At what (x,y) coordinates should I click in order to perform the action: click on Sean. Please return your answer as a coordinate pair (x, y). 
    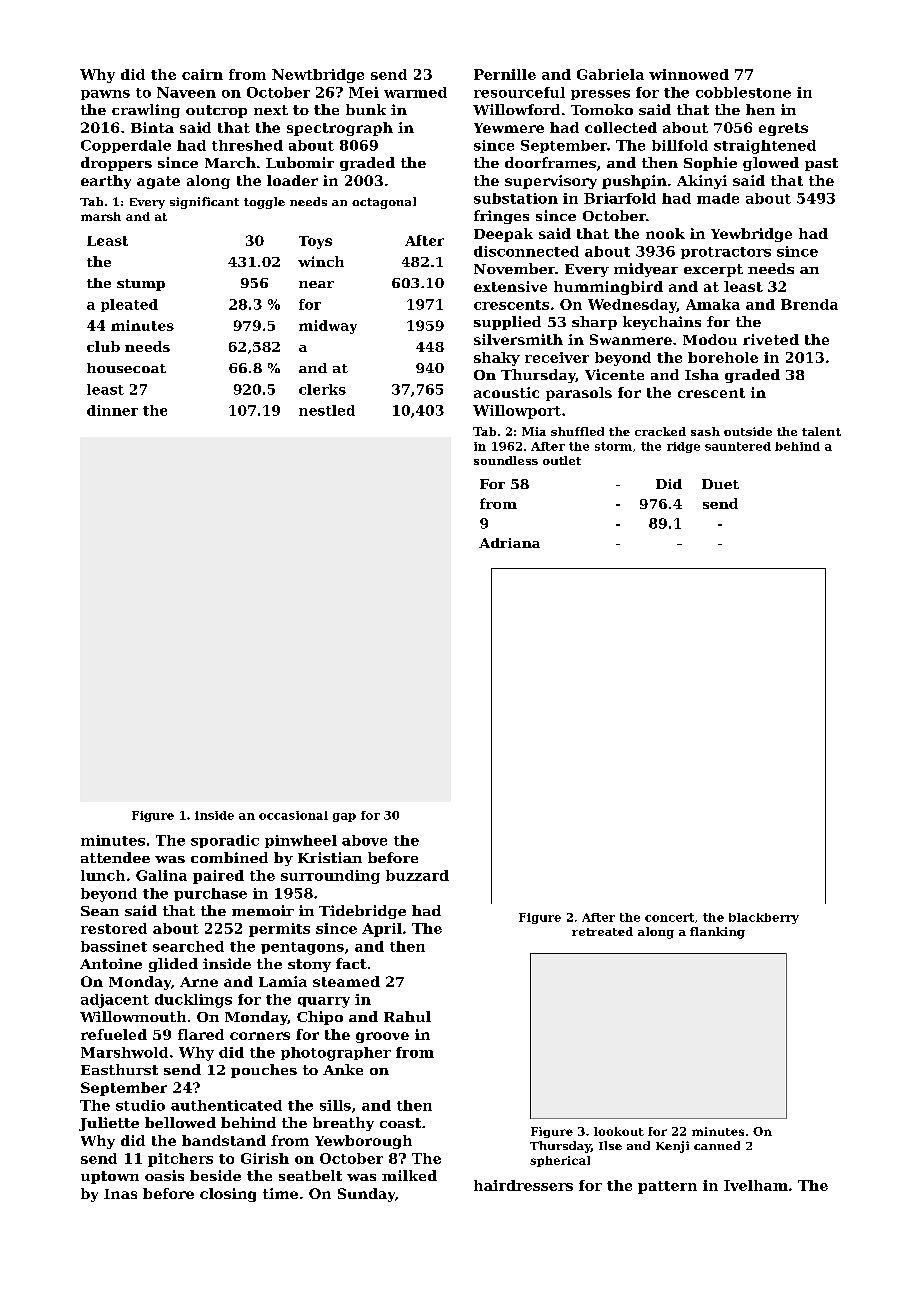
    Looking at the image, I should click on (100, 911).
